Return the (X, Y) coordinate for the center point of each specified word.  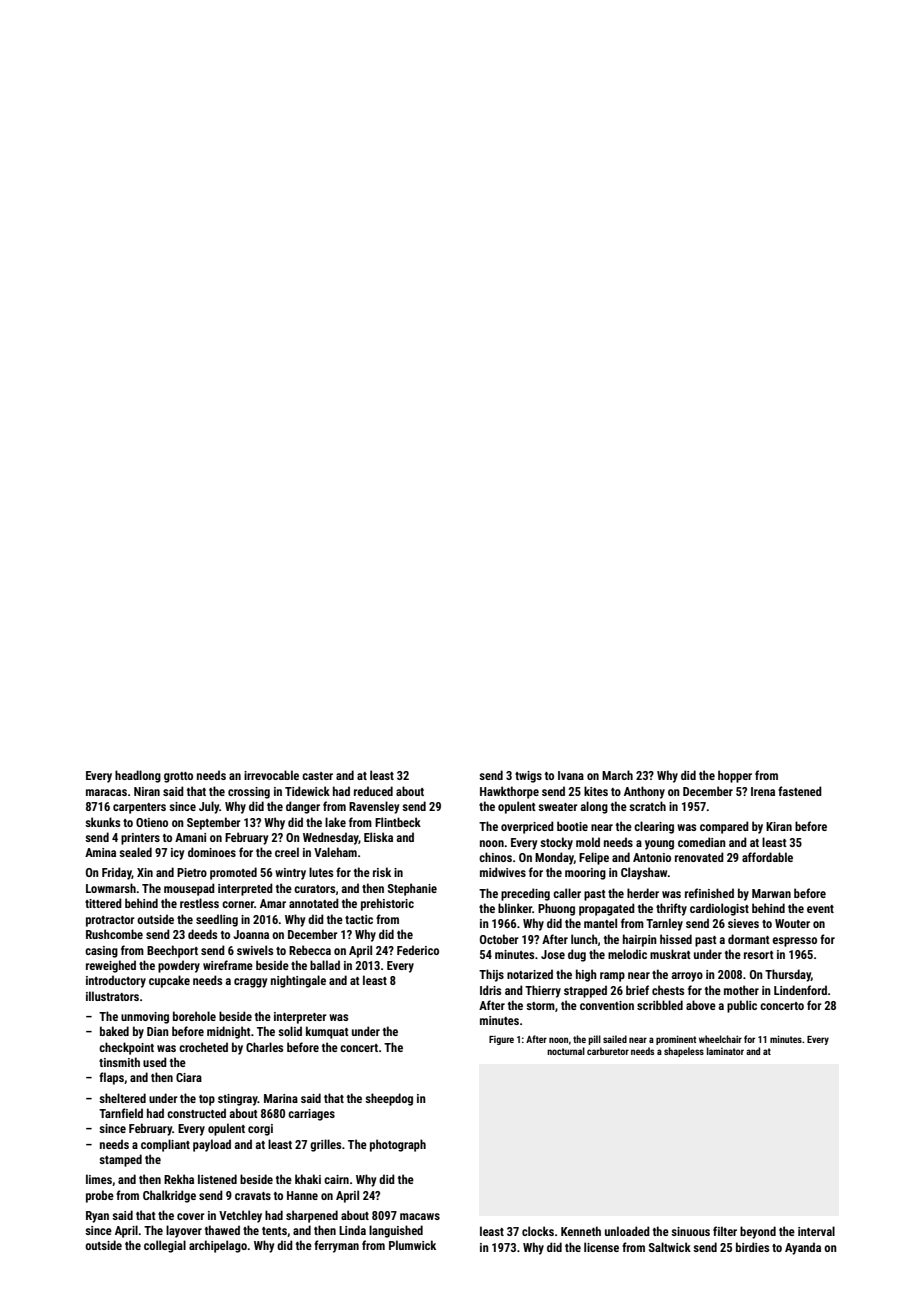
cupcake (169, 981)
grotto (178, 777)
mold (588, 842)
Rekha (179, 1179)
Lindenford (800, 990)
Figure (501, 1040)
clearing (654, 827)
